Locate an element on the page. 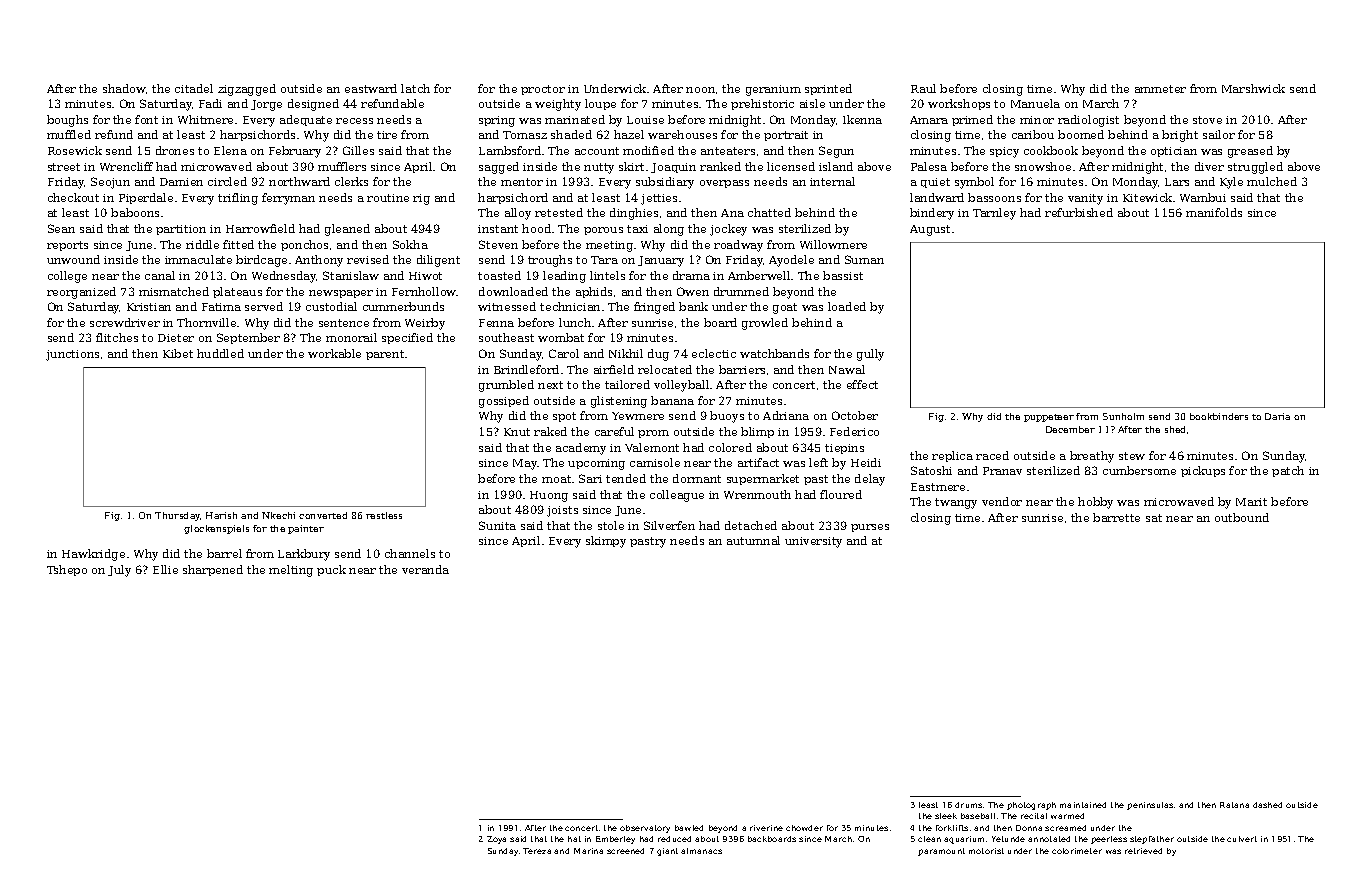 The width and height of the document is (1372, 887). outbound is located at coordinates (1242, 517).
